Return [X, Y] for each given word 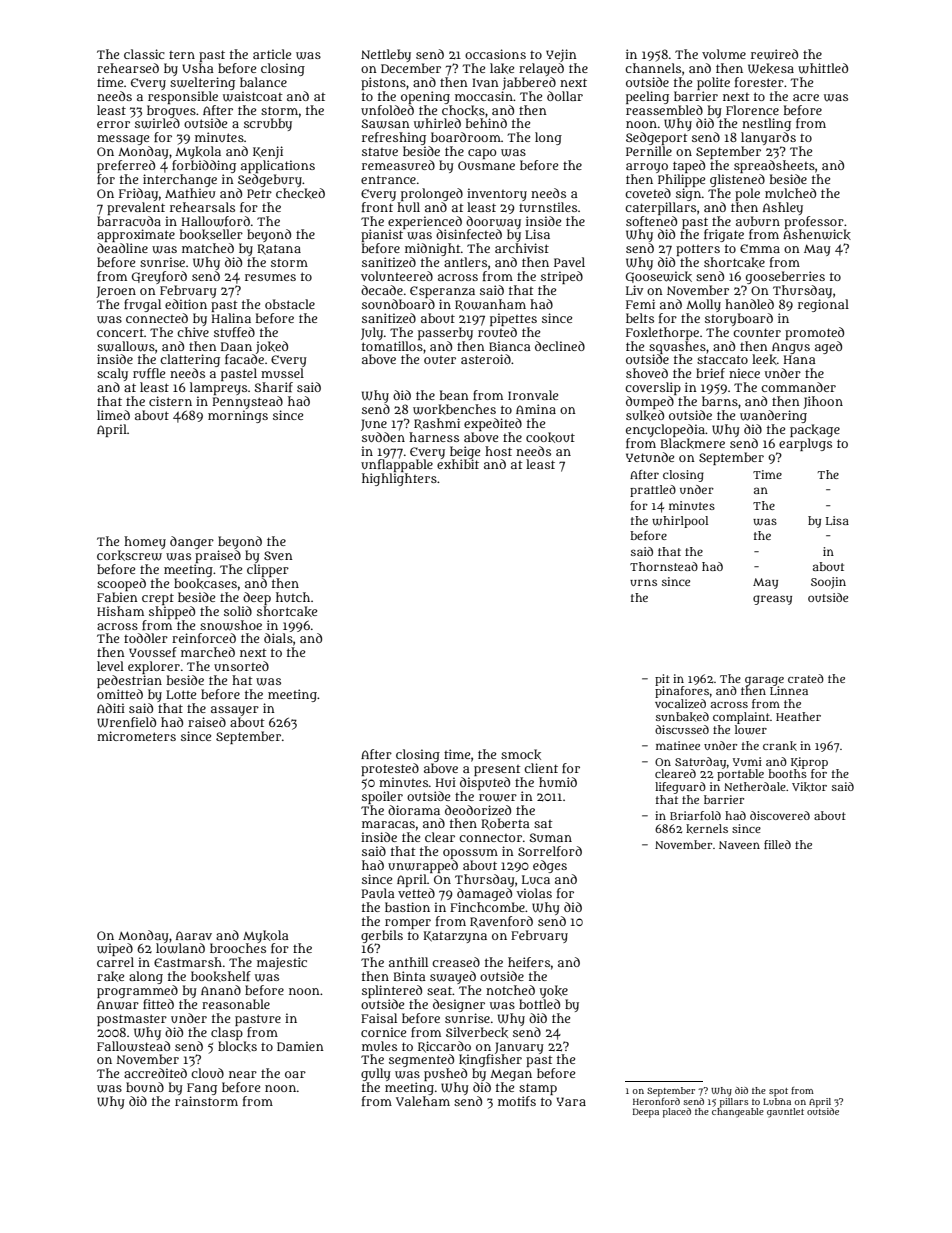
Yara [571, 1101]
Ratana [279, 249]
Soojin [828, 583]
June [374, 425]
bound [145, 1087]
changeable [738, 1113]
